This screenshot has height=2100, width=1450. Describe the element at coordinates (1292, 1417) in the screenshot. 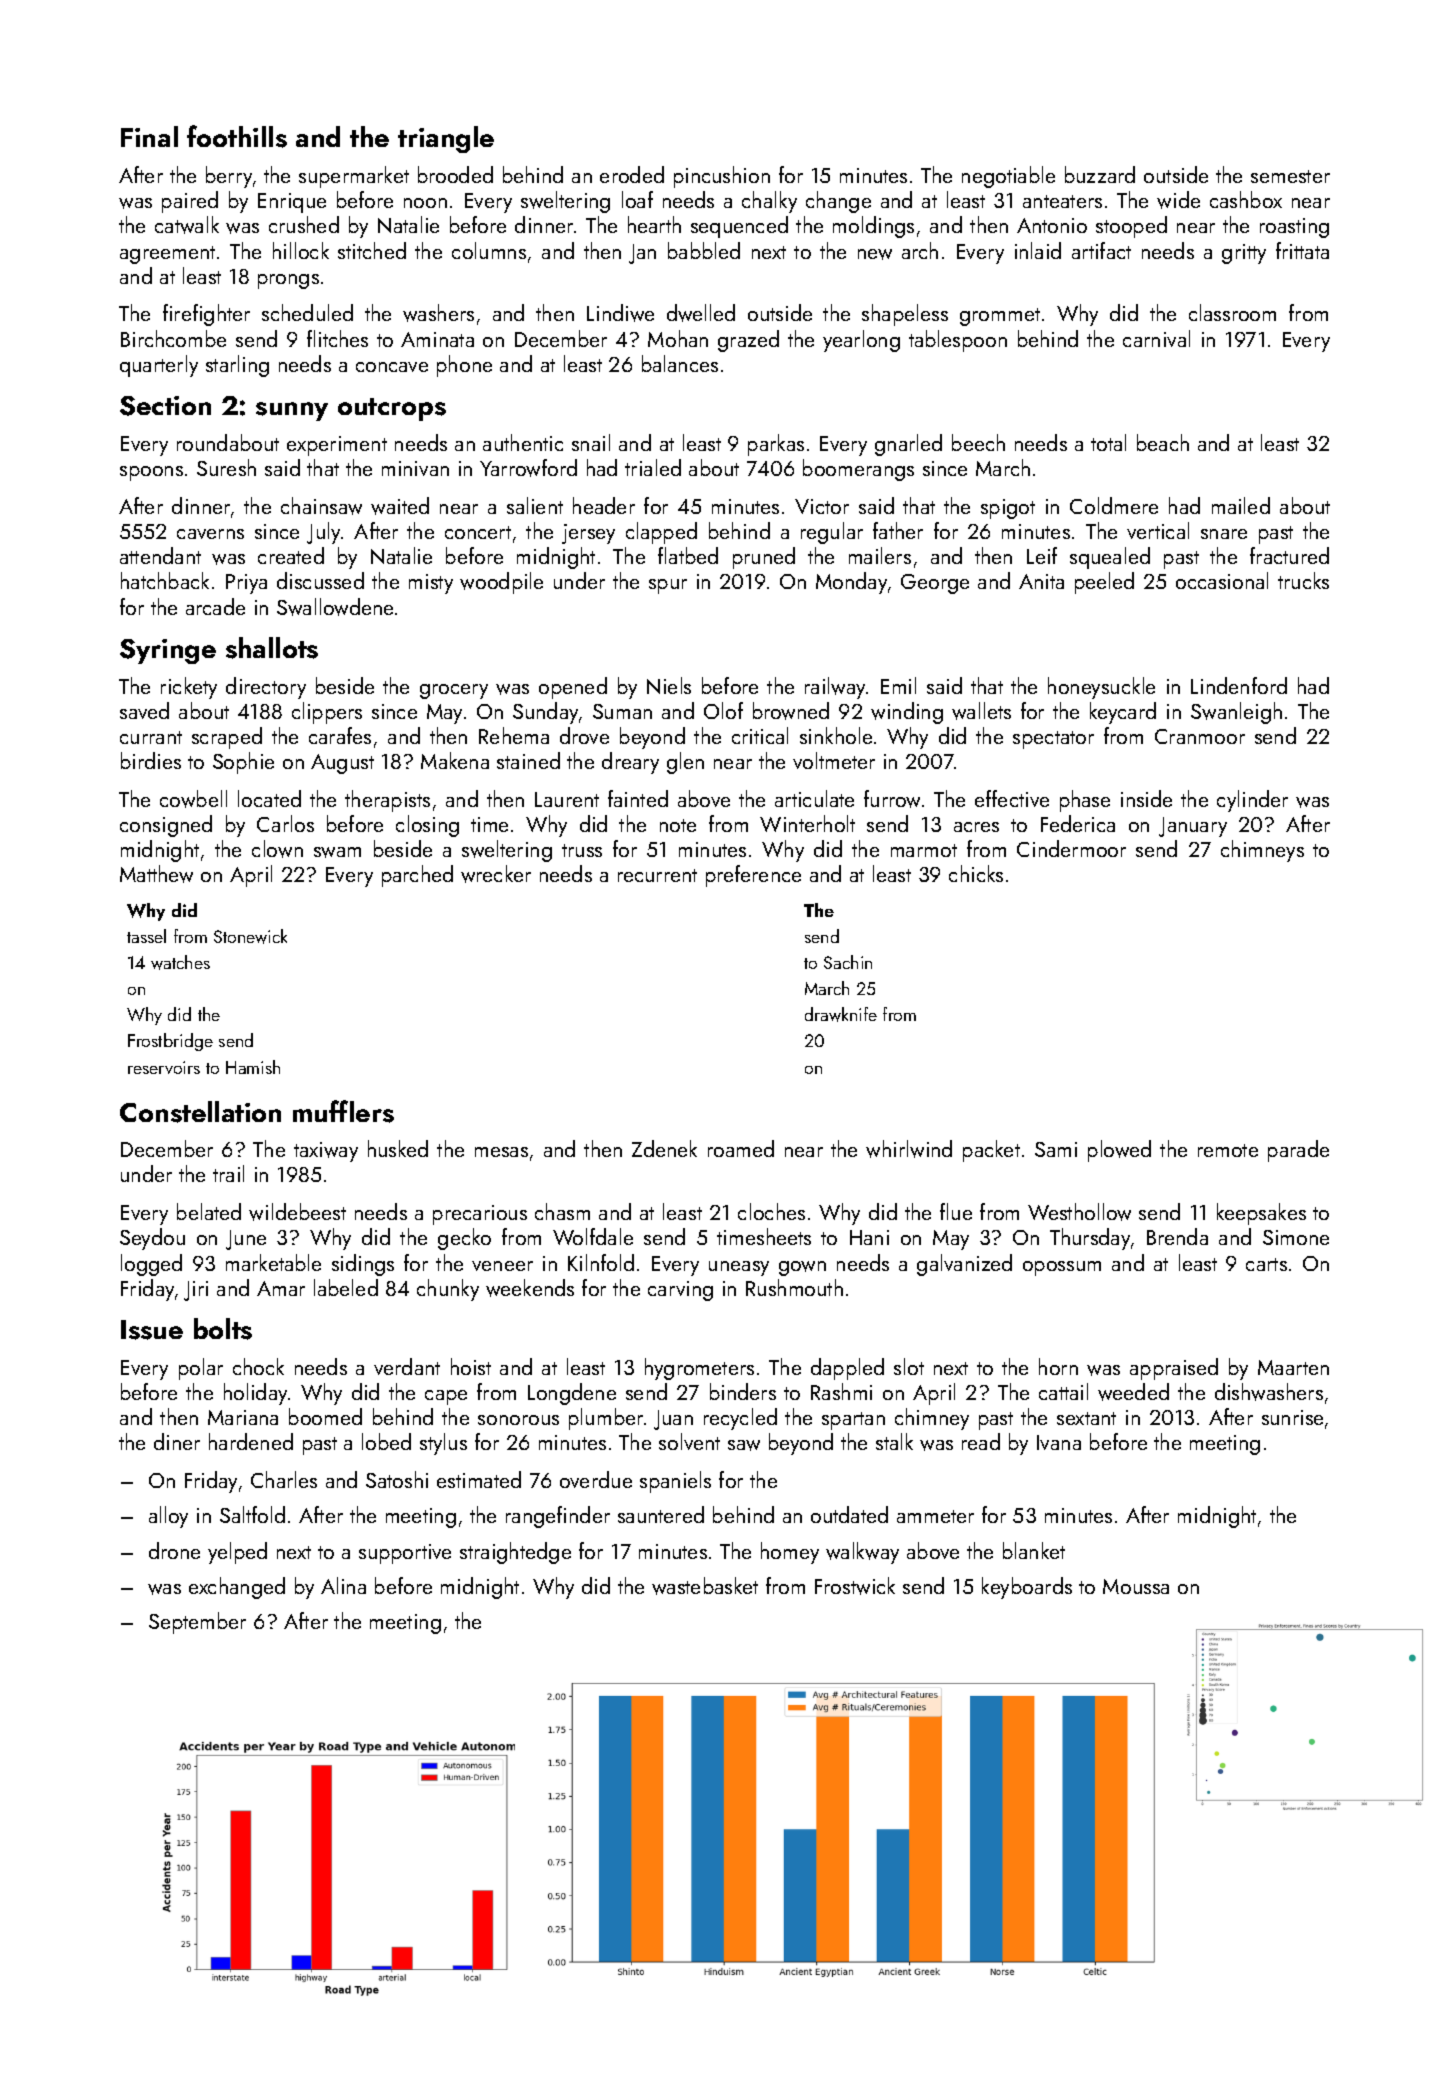

I see `sunrise` at that location.
